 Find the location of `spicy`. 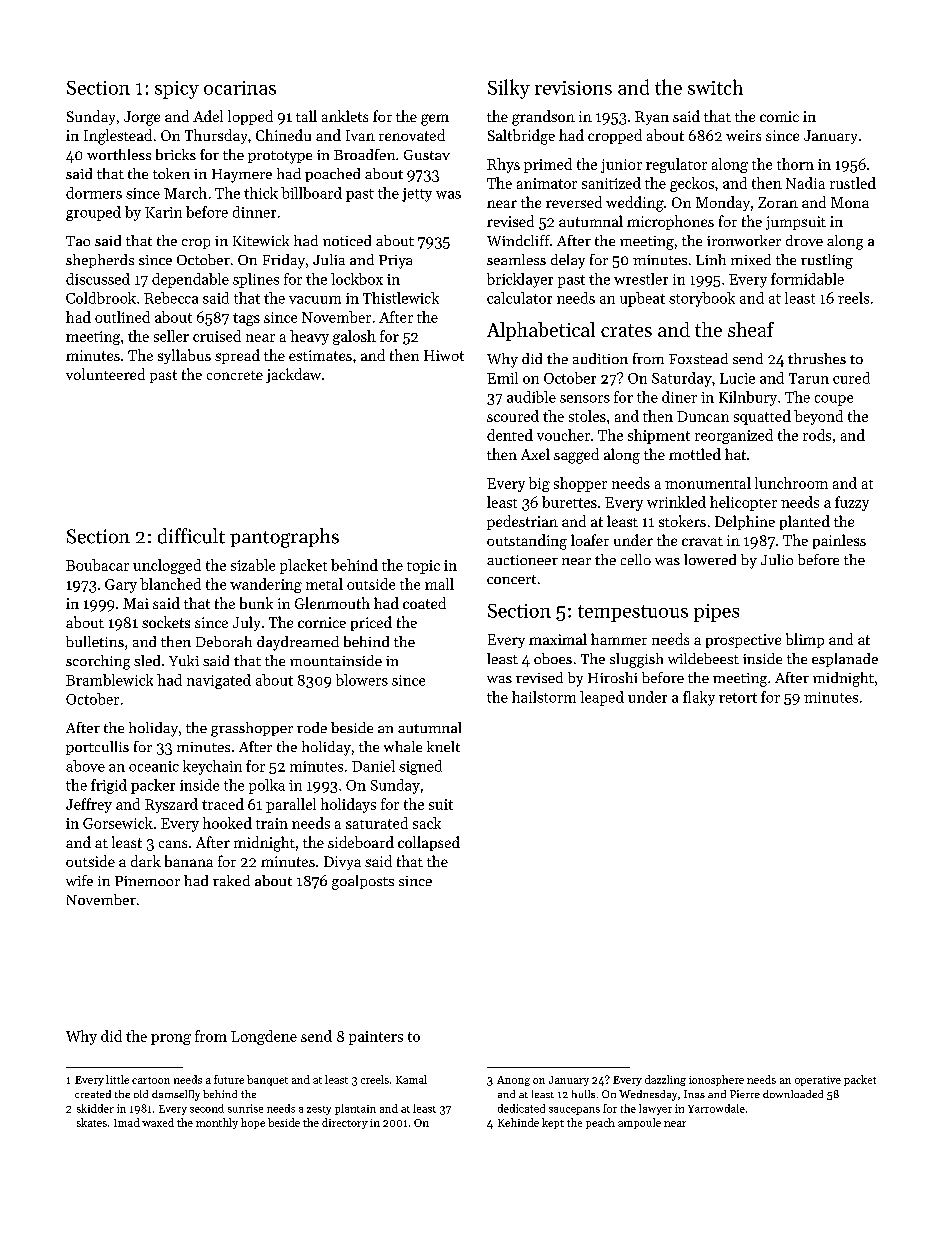

spicy is located at coordinates (177, 90).
